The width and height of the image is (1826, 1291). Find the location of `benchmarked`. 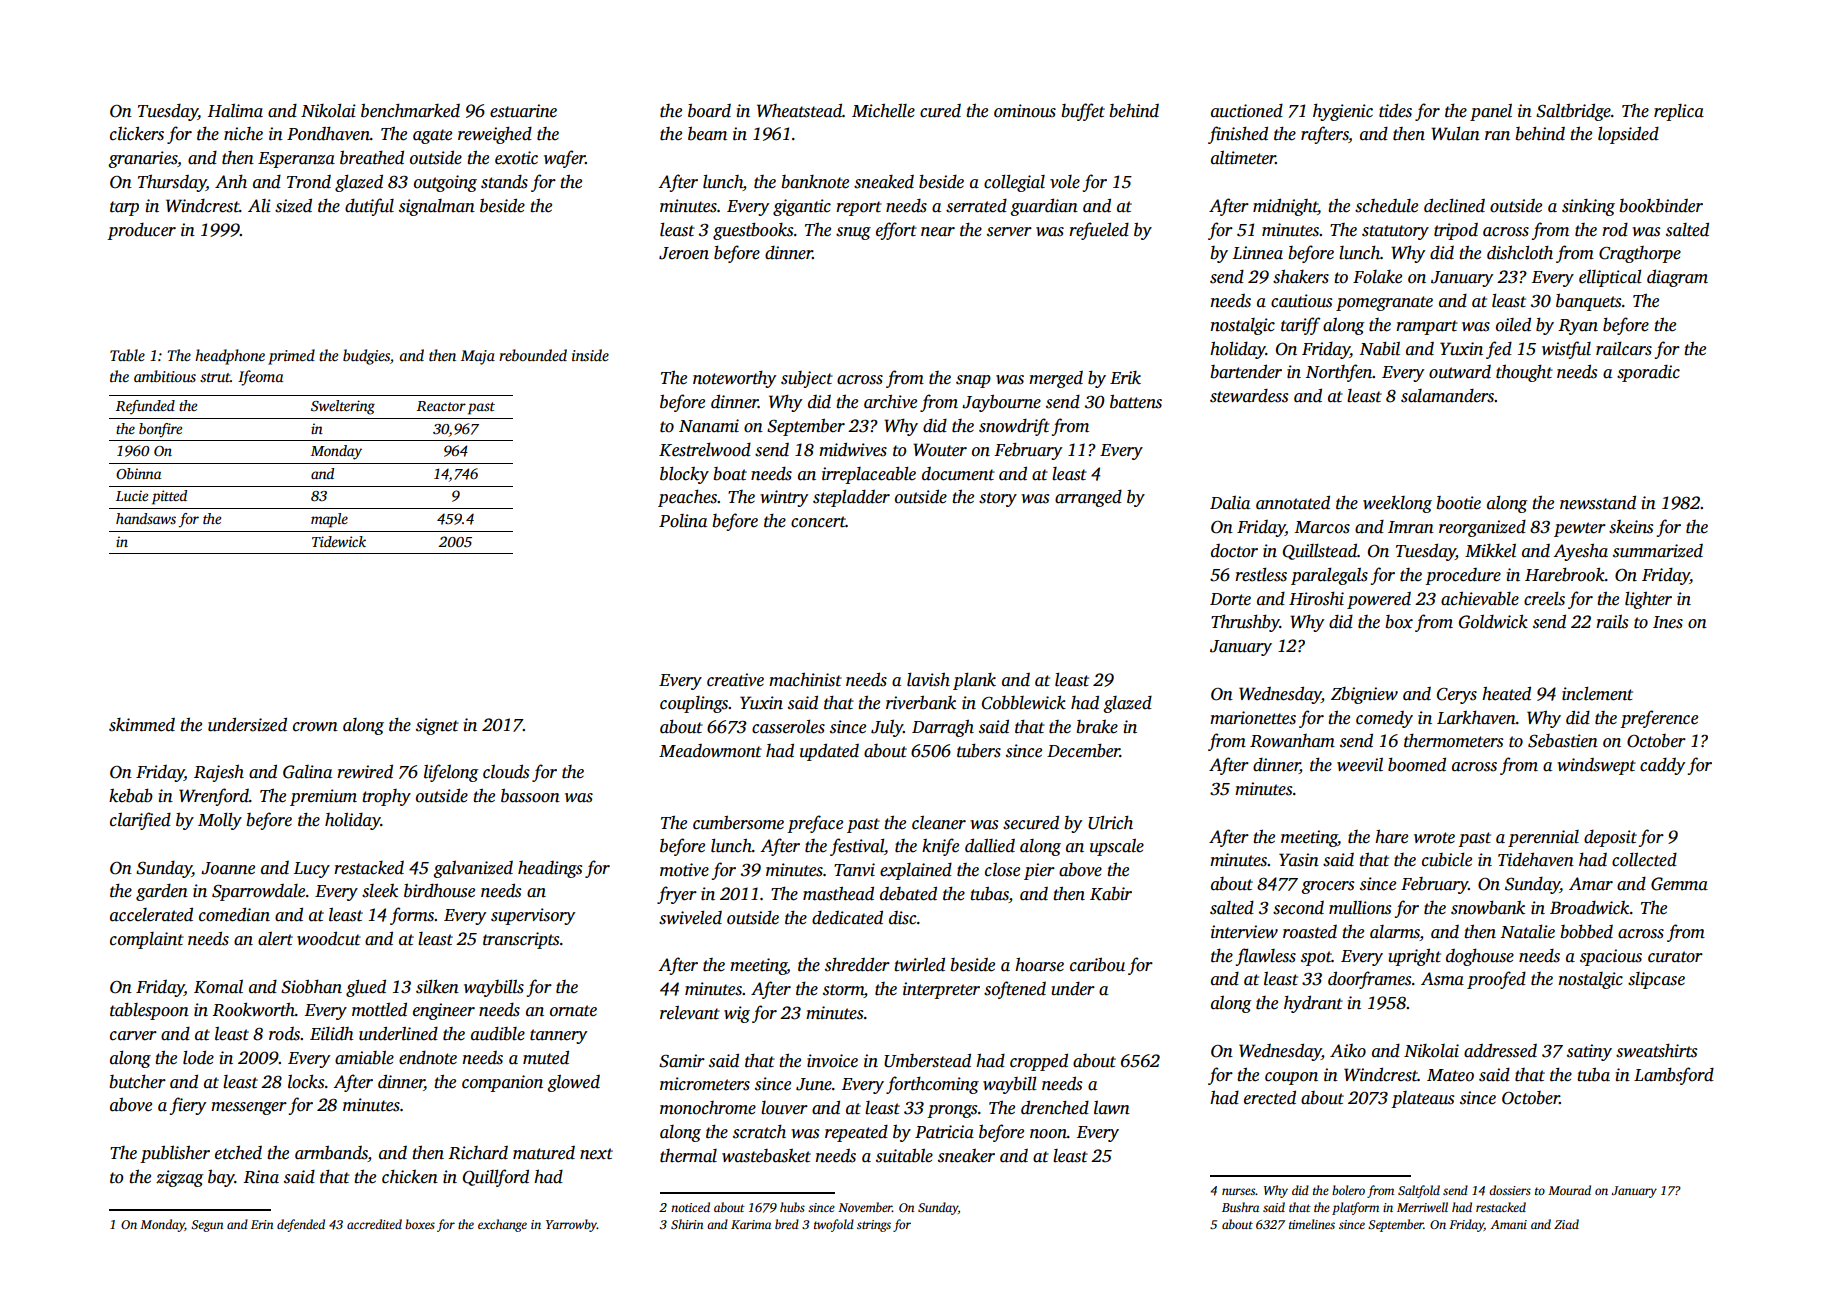

benchmarked is located at coordinates (410, 110).
